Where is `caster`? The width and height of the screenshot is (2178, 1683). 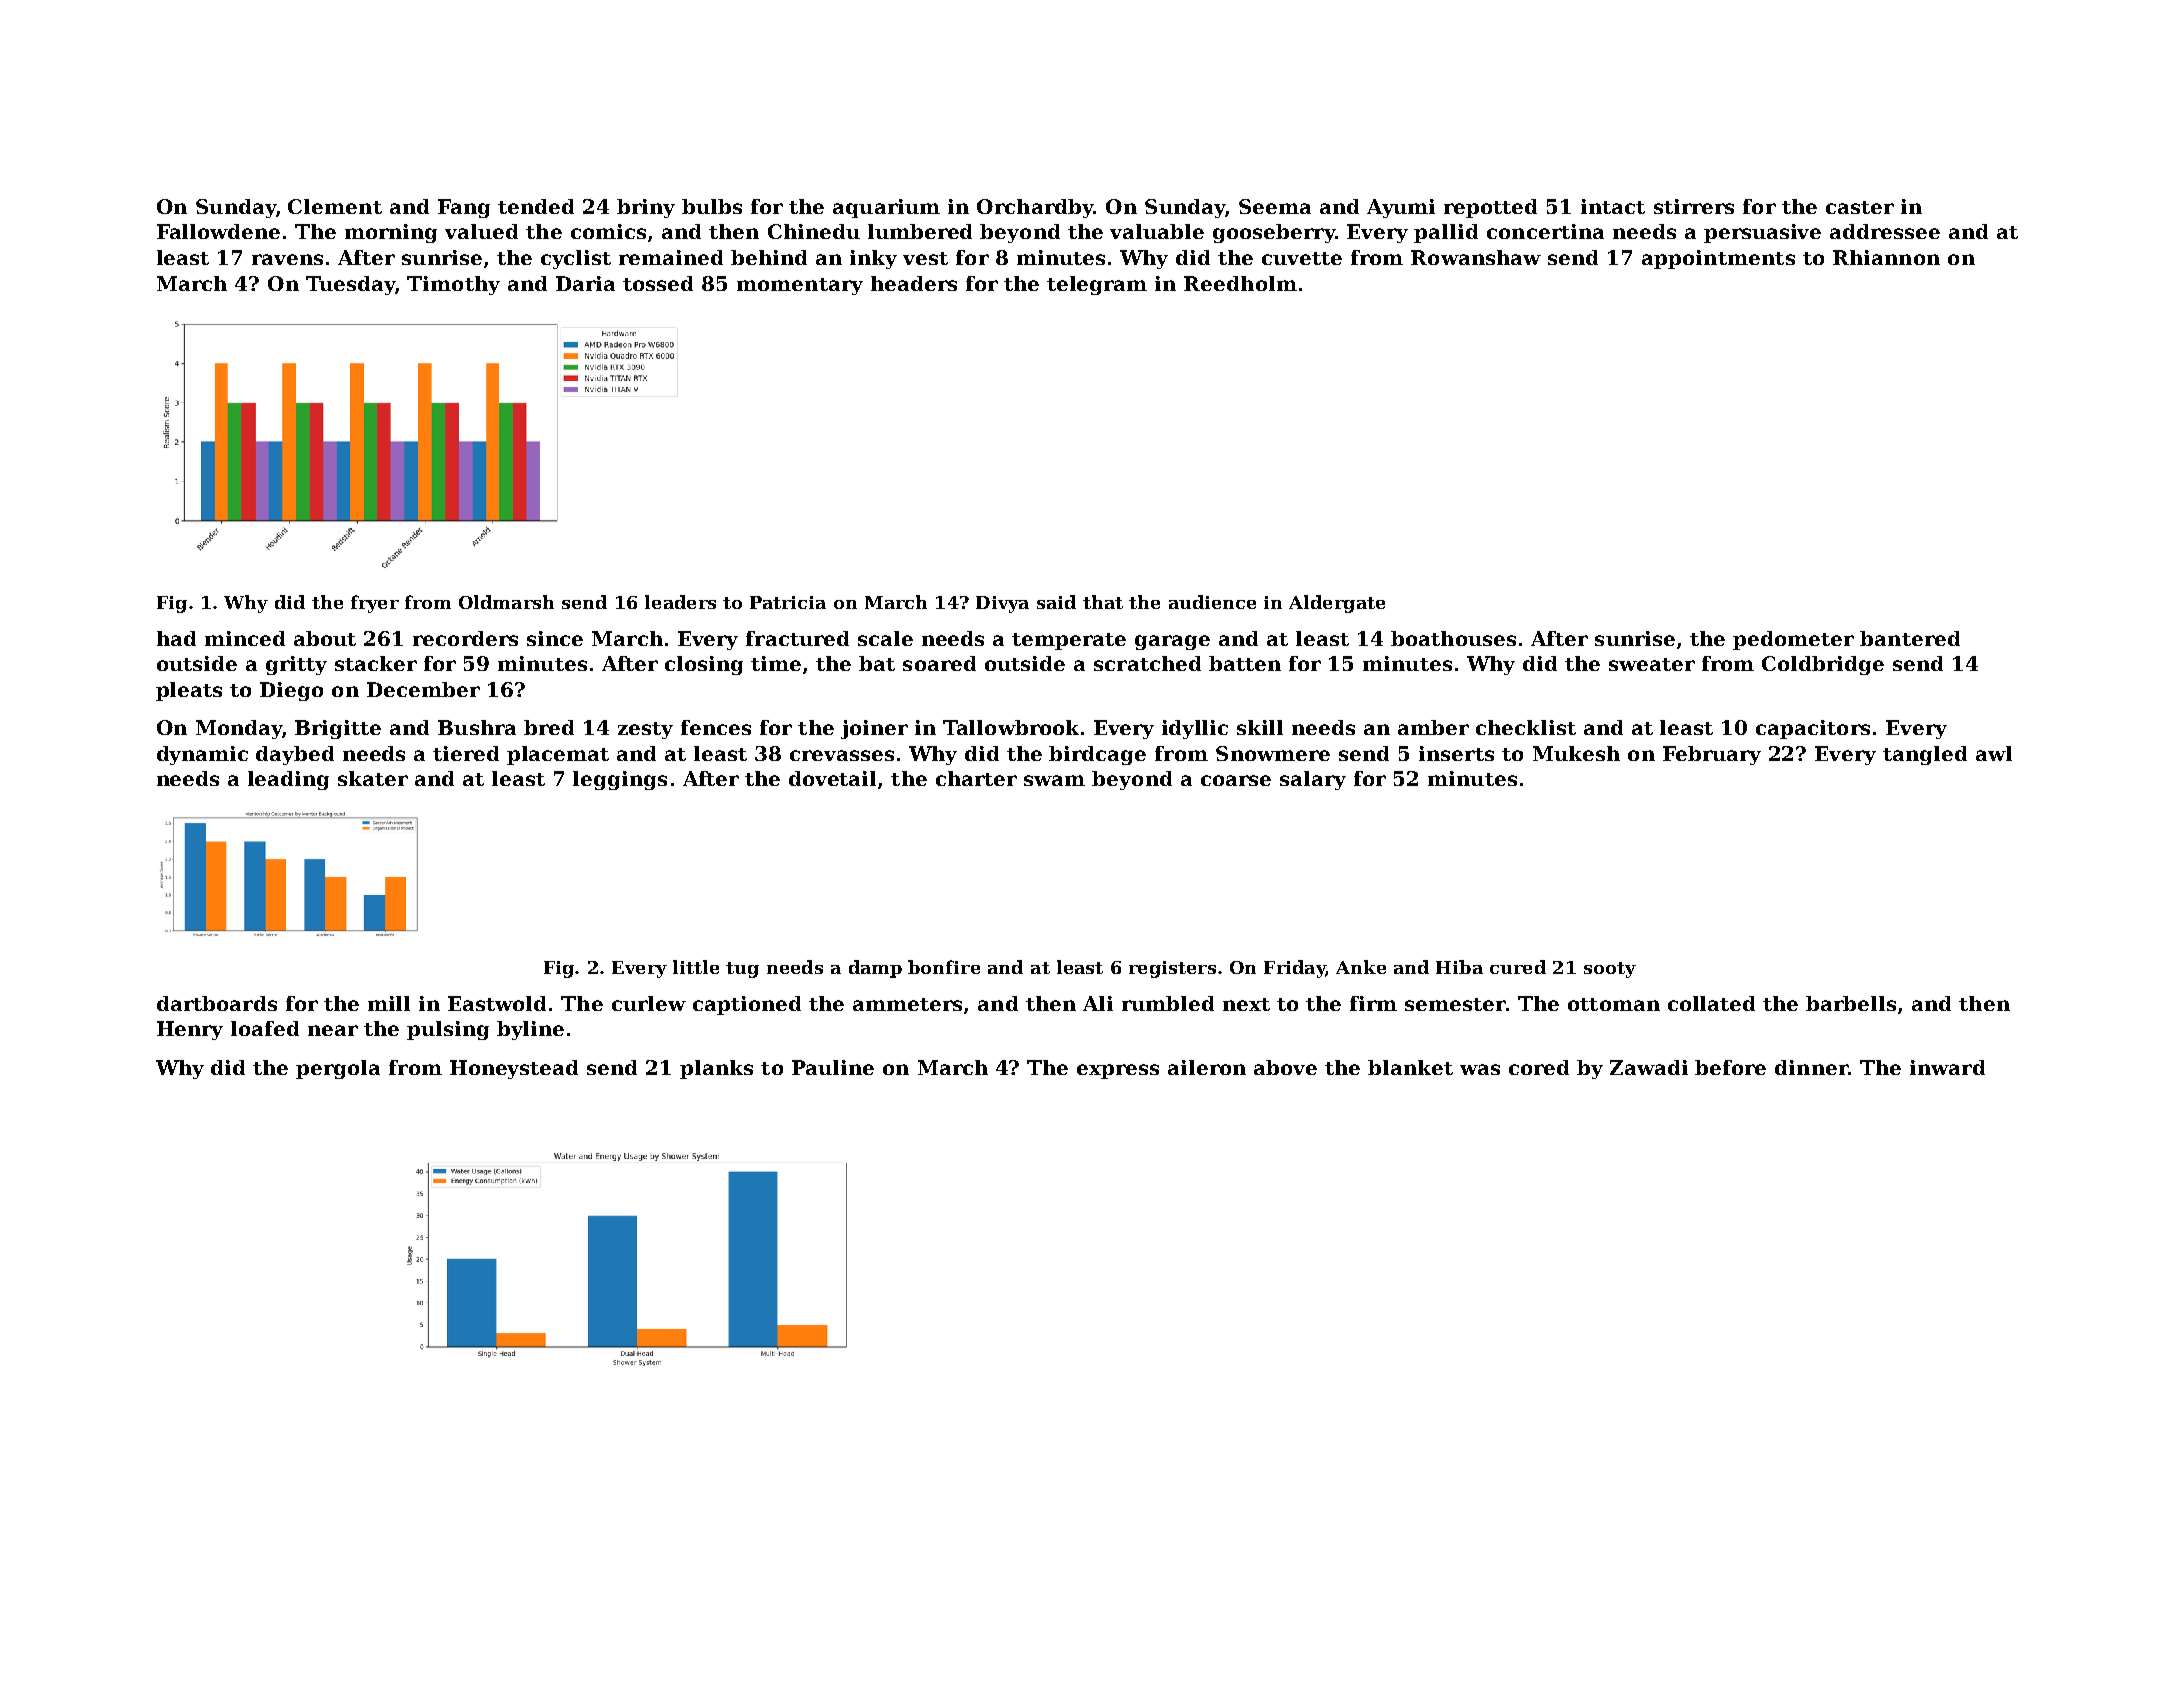
caster is located at coordinates (1860, 207).
